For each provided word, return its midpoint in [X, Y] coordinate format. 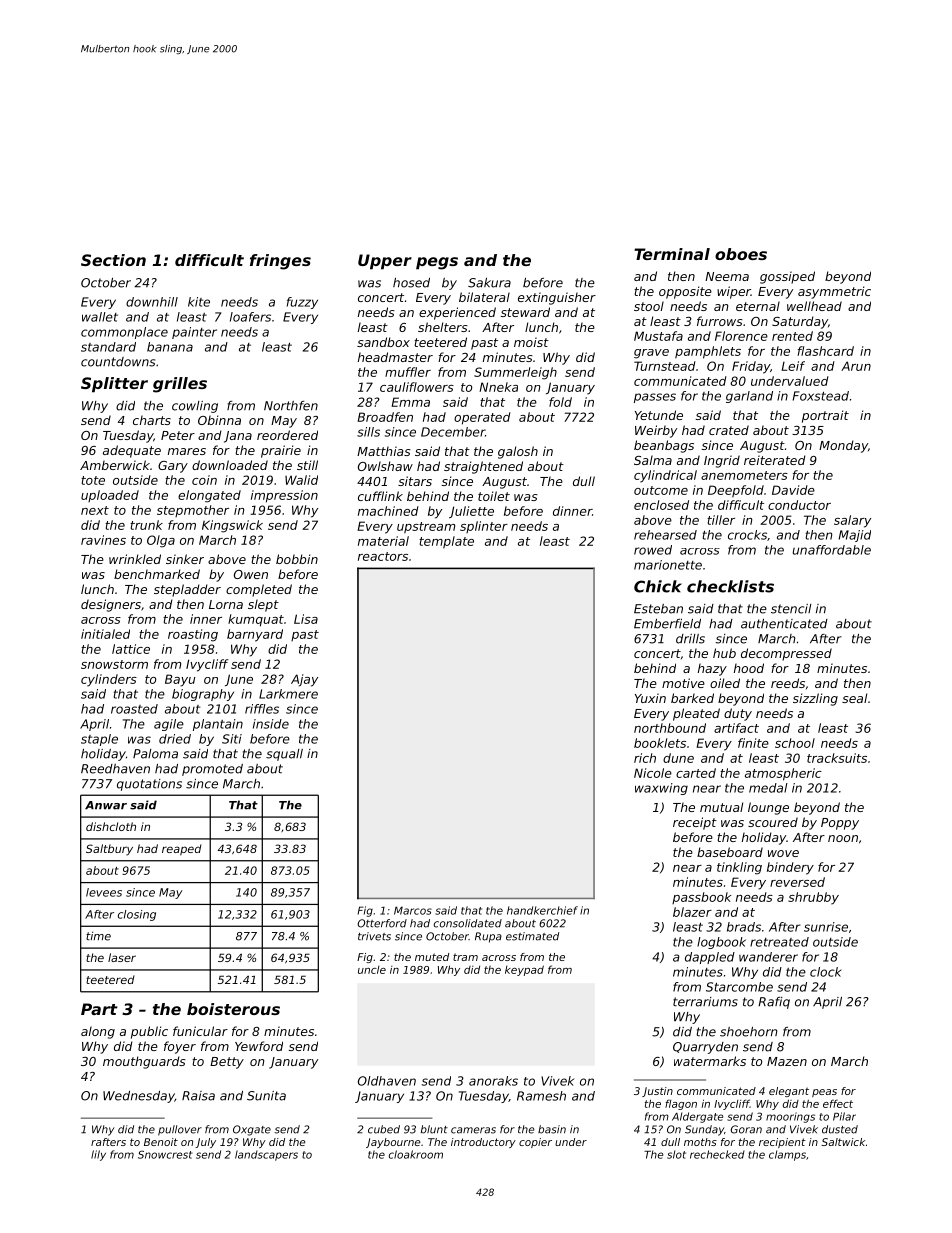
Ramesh [541, 1096]
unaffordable [831, 550]
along [98, 1032]
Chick [658, 586]
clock [826, 972]
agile [169, 725]
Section [113, 260]
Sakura [489, 283]
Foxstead [821, 396]
